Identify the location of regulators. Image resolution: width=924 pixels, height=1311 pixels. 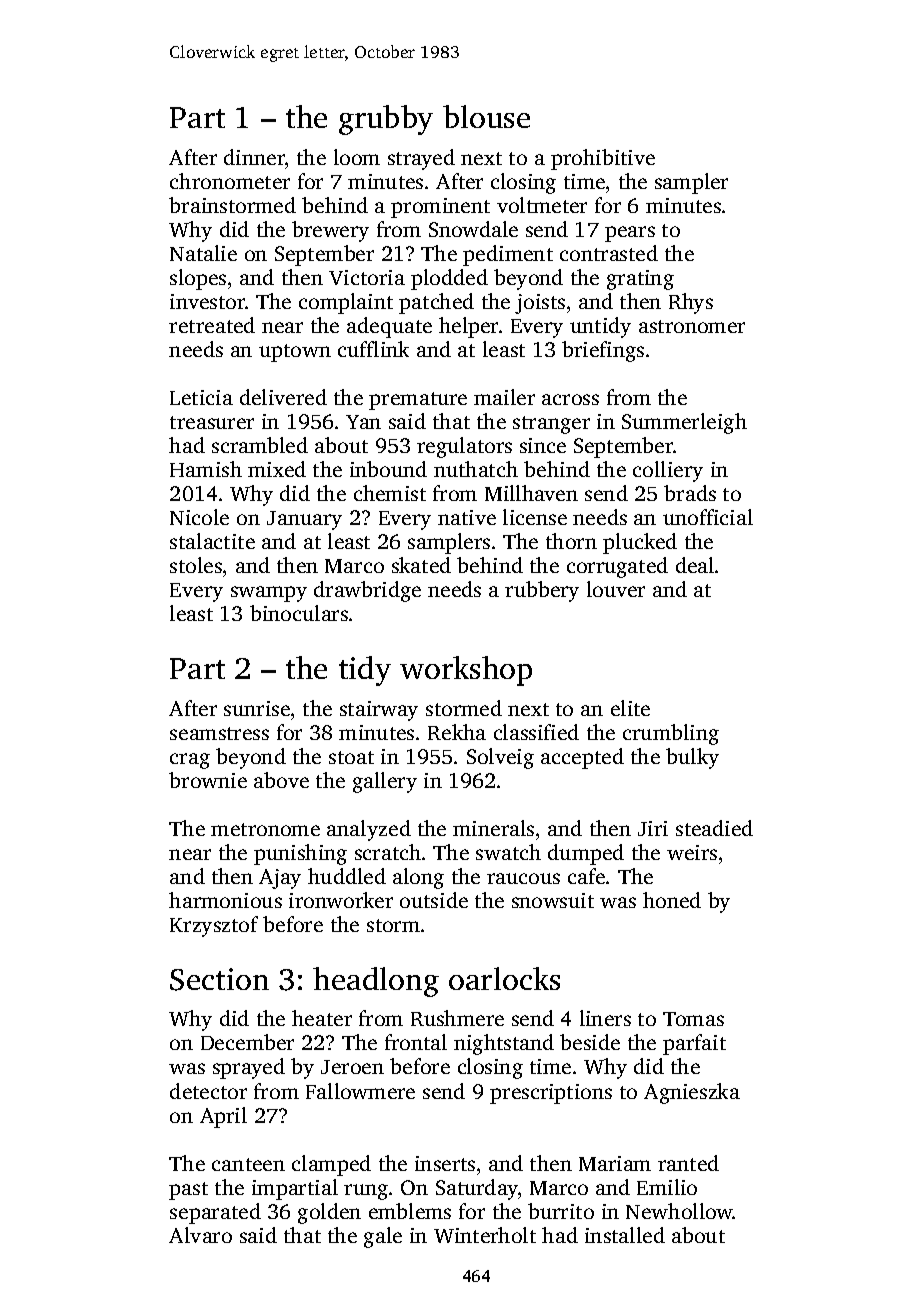
(464, 447).
